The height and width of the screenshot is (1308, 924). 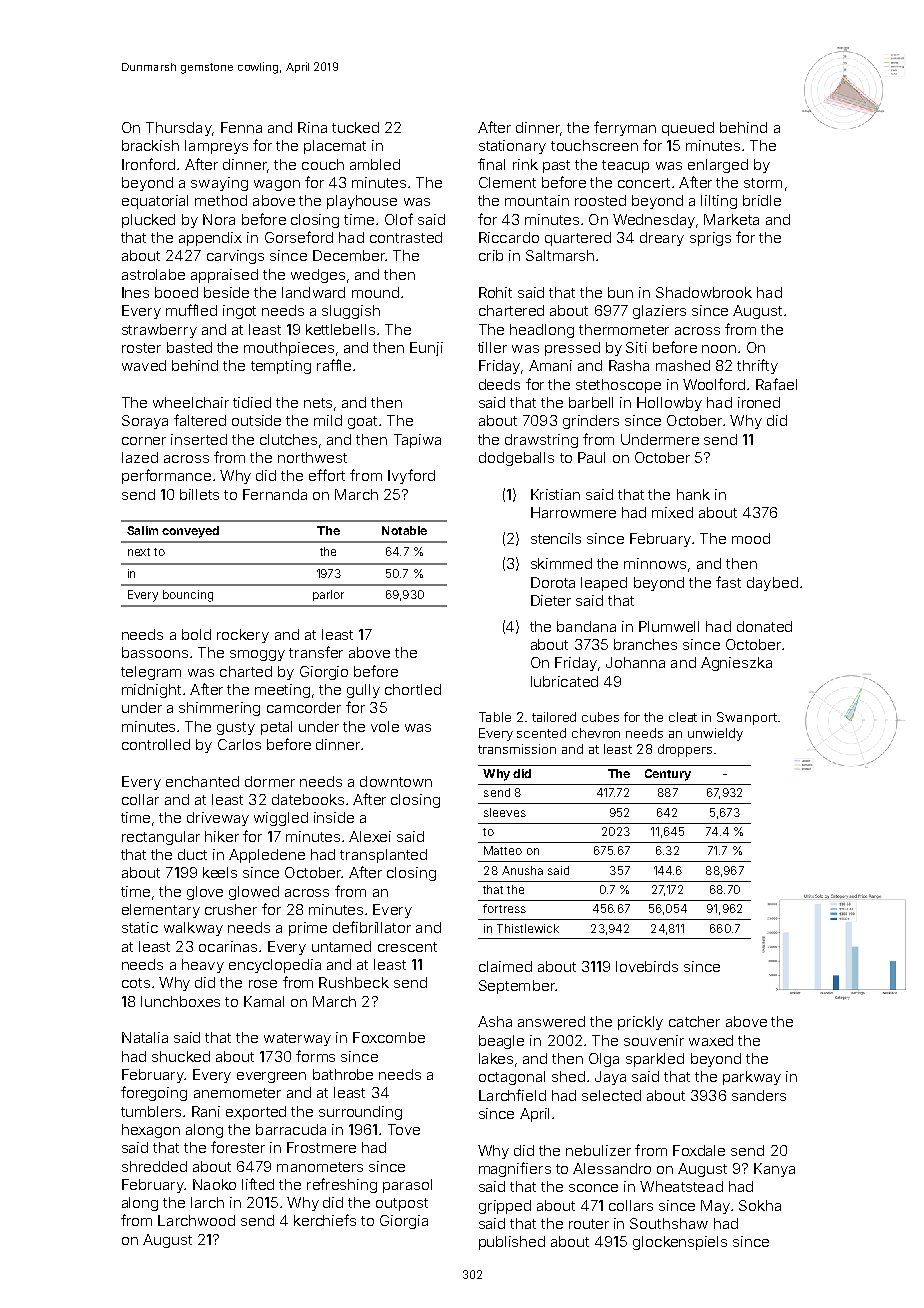 I want to click on tucked, so click(x=355, y=127).
